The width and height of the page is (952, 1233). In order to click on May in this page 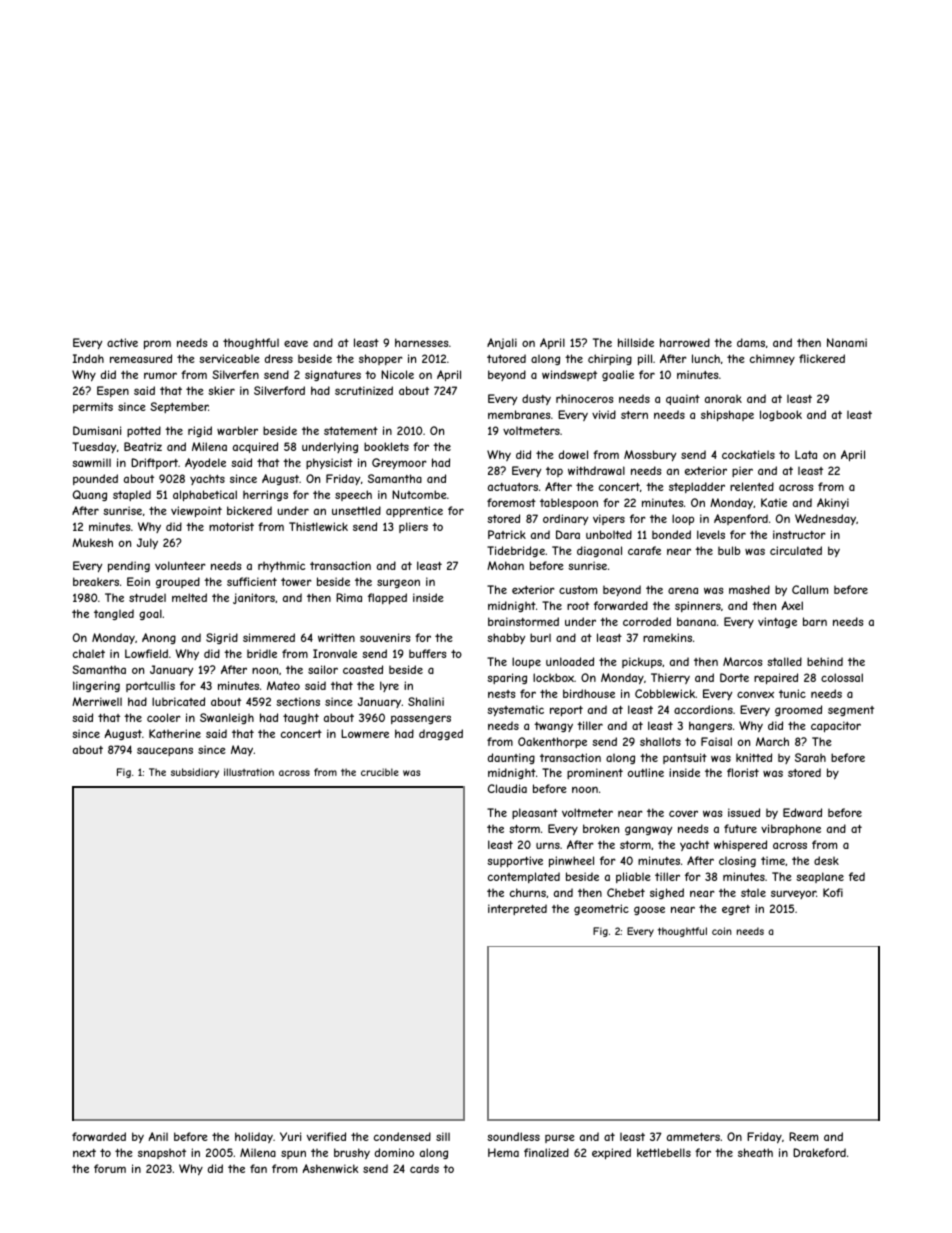, I will do `click(242, 750)`.
